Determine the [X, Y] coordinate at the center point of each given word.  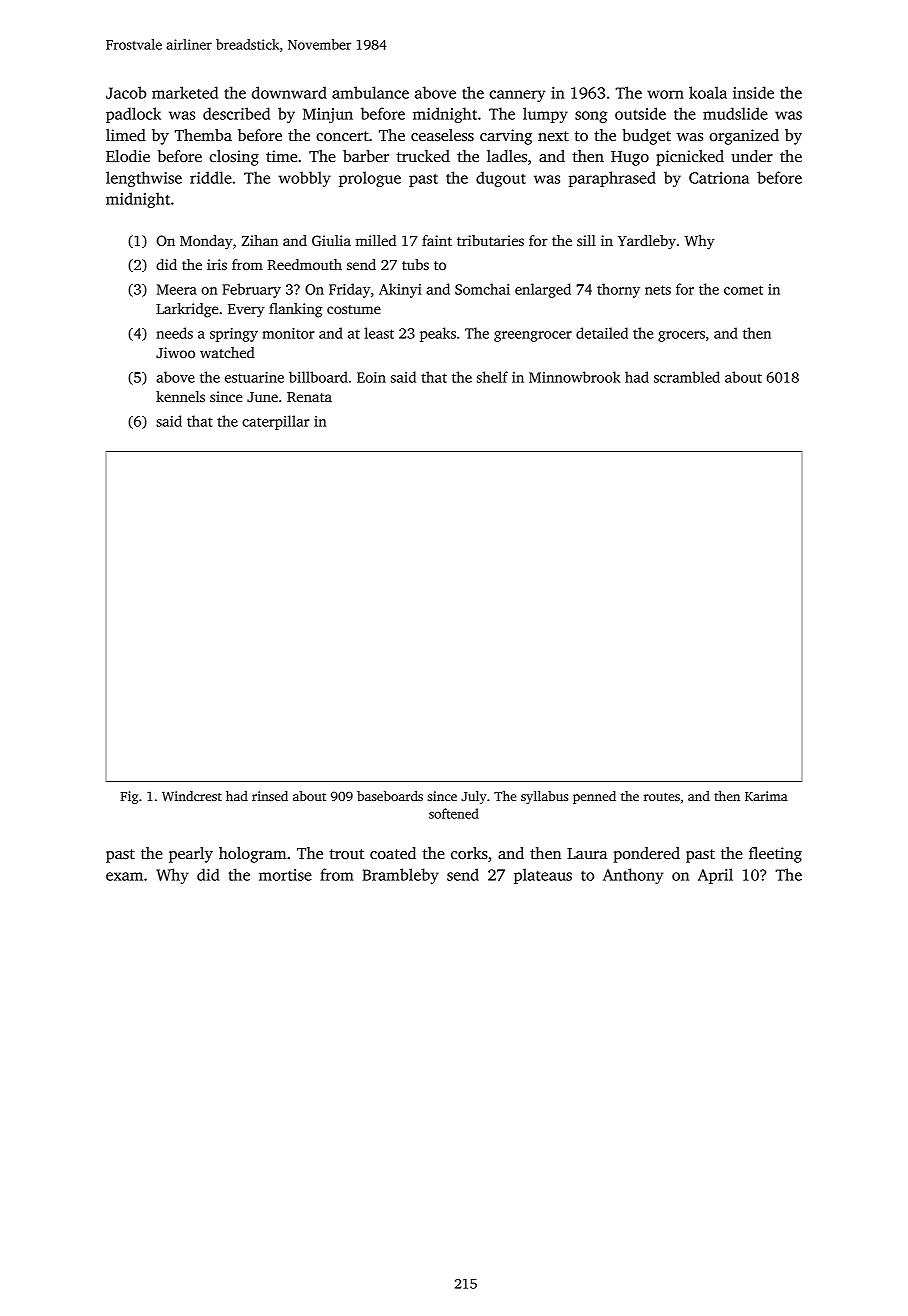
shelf [492, 377]
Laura [587, 853]
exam [124, 876]
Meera [177, 289]
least [379, 333]
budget [646, 137]
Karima [766, 796]
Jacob [126, 92]
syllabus [544, 797]
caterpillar [276, 422]
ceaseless [442, 135]
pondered [646, 855]
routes [662, 797]
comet [743, 290]
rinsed [270, 796]
